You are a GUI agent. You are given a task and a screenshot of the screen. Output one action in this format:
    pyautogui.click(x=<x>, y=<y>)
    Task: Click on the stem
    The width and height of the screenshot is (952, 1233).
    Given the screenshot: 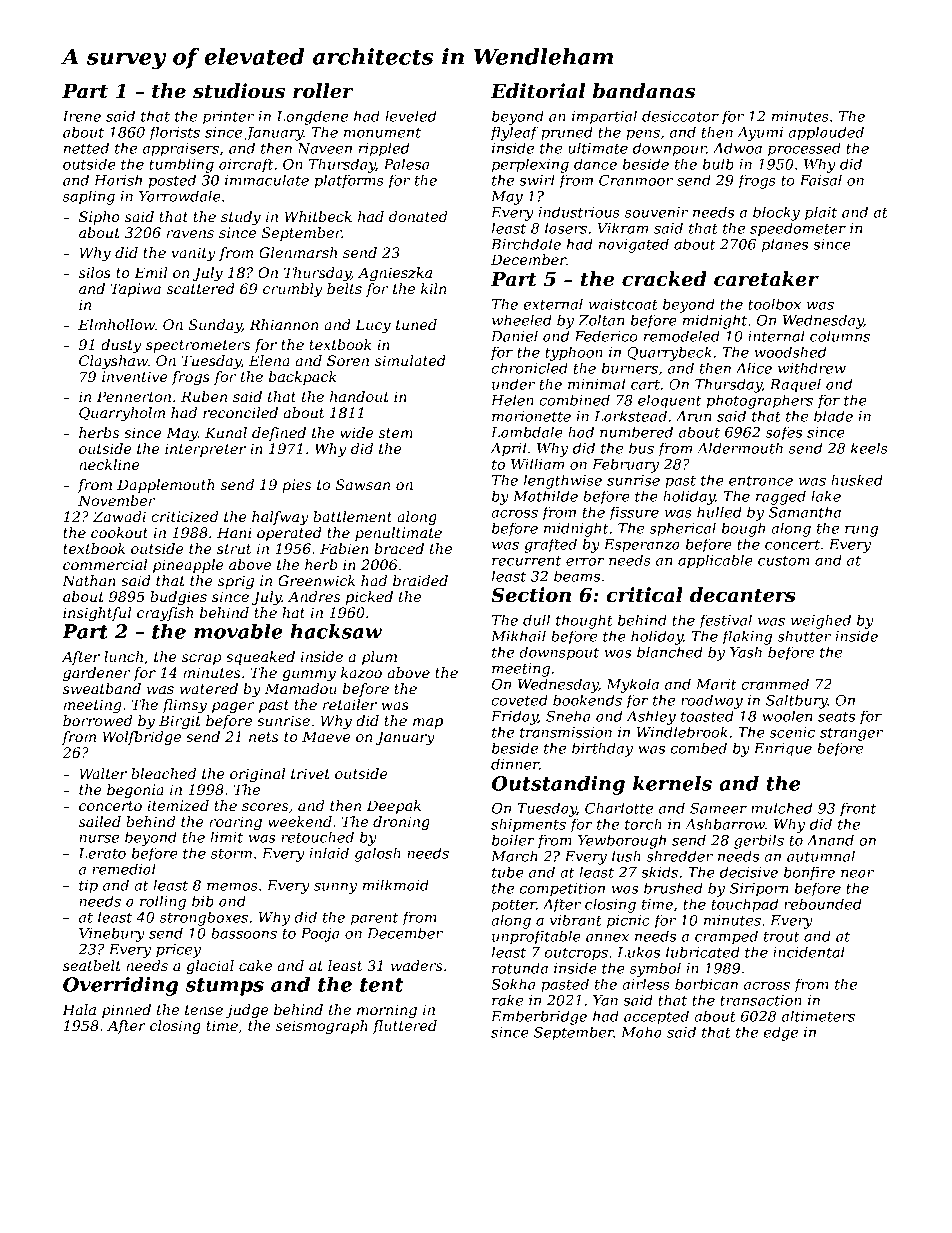 What is the action you would take?
    pyautogui.click(x=395, y=433)
